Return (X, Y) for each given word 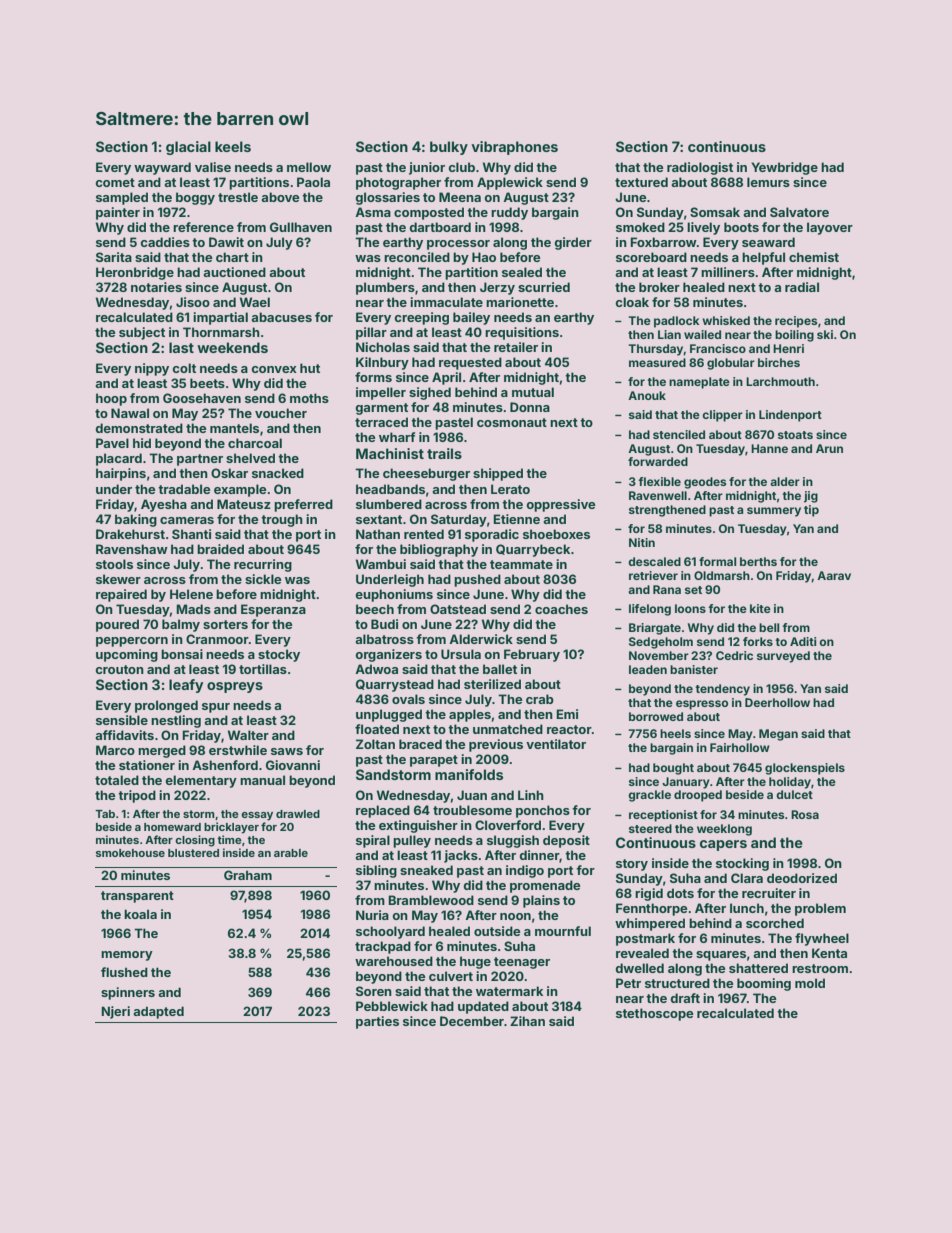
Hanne (769, 448)
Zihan (527, 1021)
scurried (544, 287)
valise (213, 167)
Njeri (115, 1012)
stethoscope (655, 1014)
